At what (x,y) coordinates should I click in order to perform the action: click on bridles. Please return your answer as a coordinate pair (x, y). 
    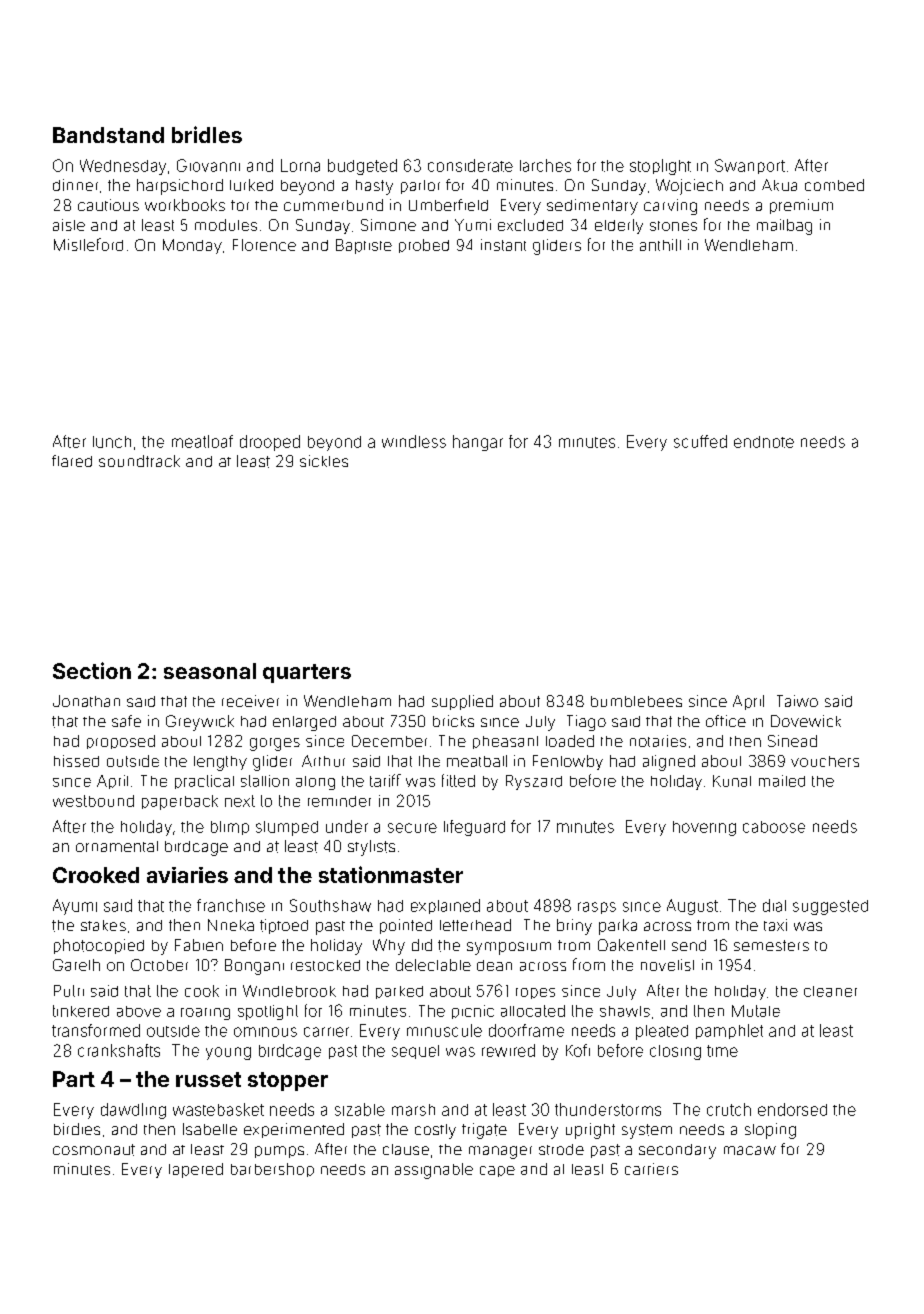
    Looking at the image, I should click on (207, 134).
